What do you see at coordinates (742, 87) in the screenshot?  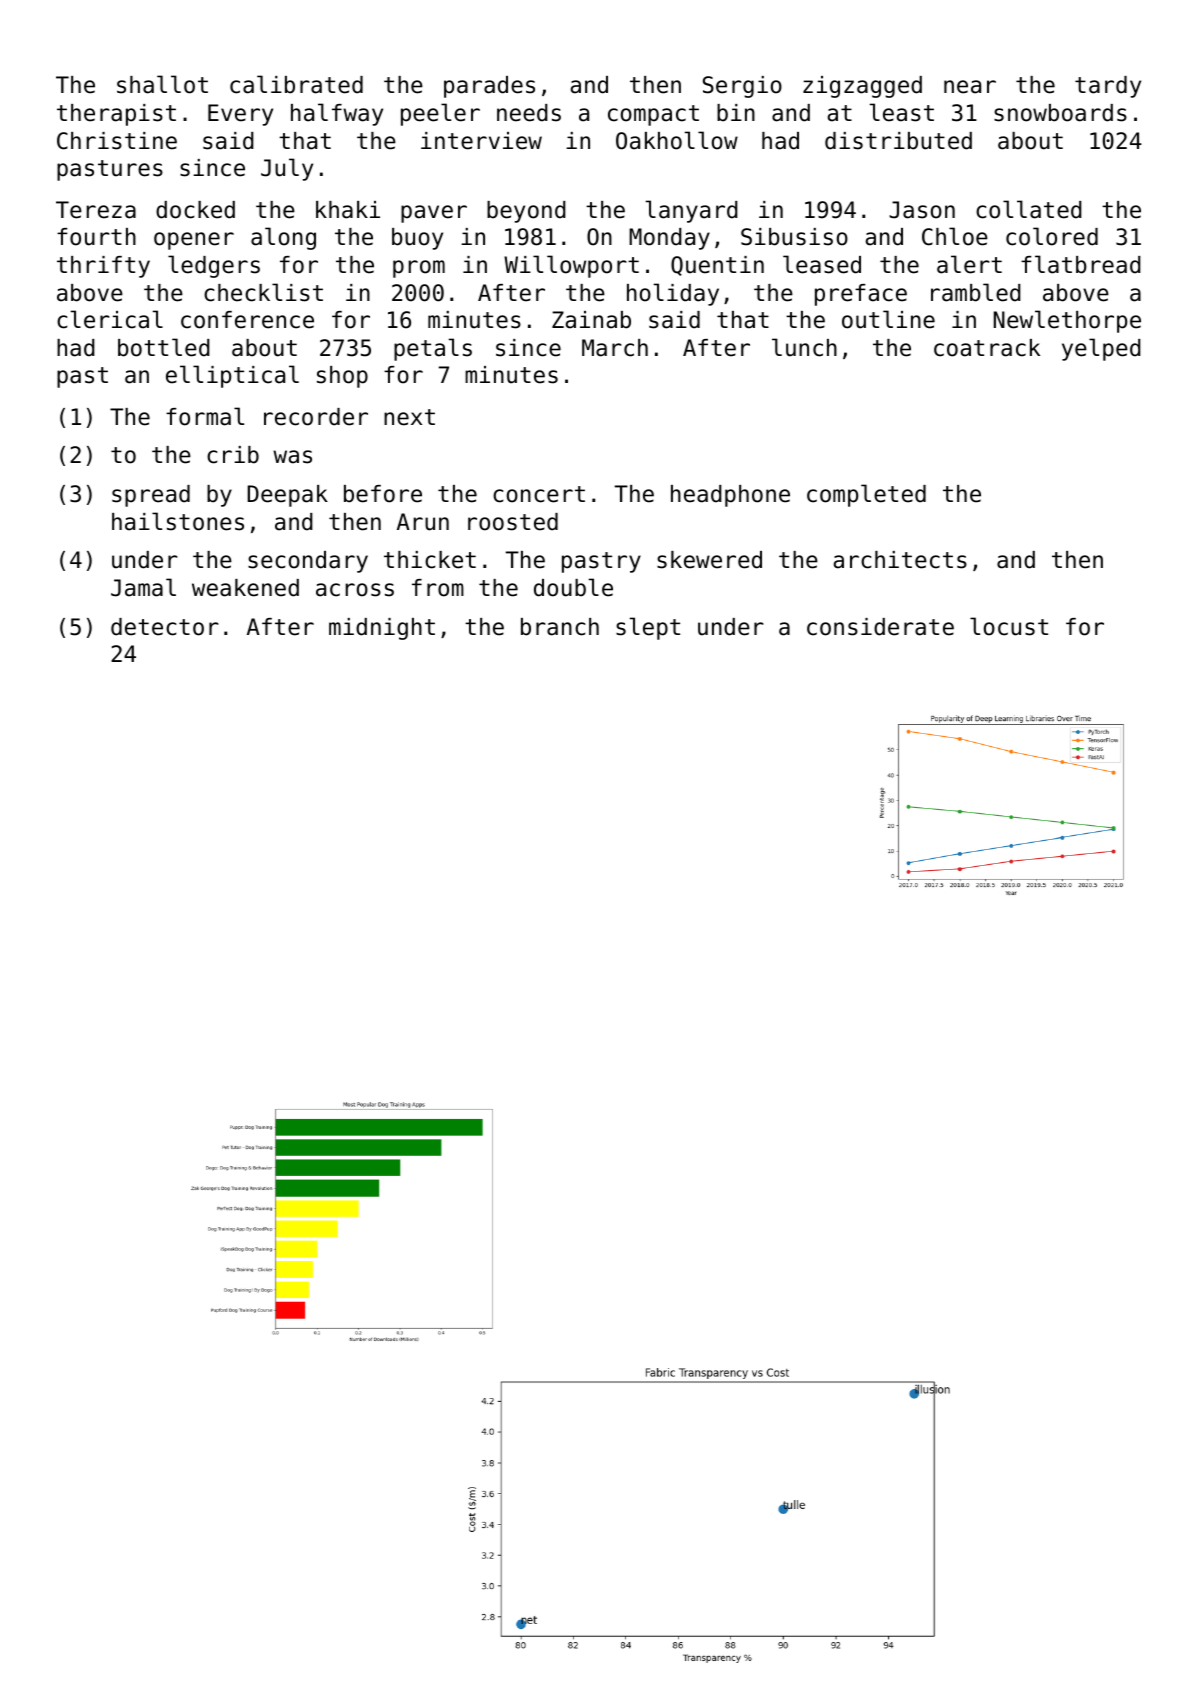 I see `Sergio` at bounding box center [742, 87].
